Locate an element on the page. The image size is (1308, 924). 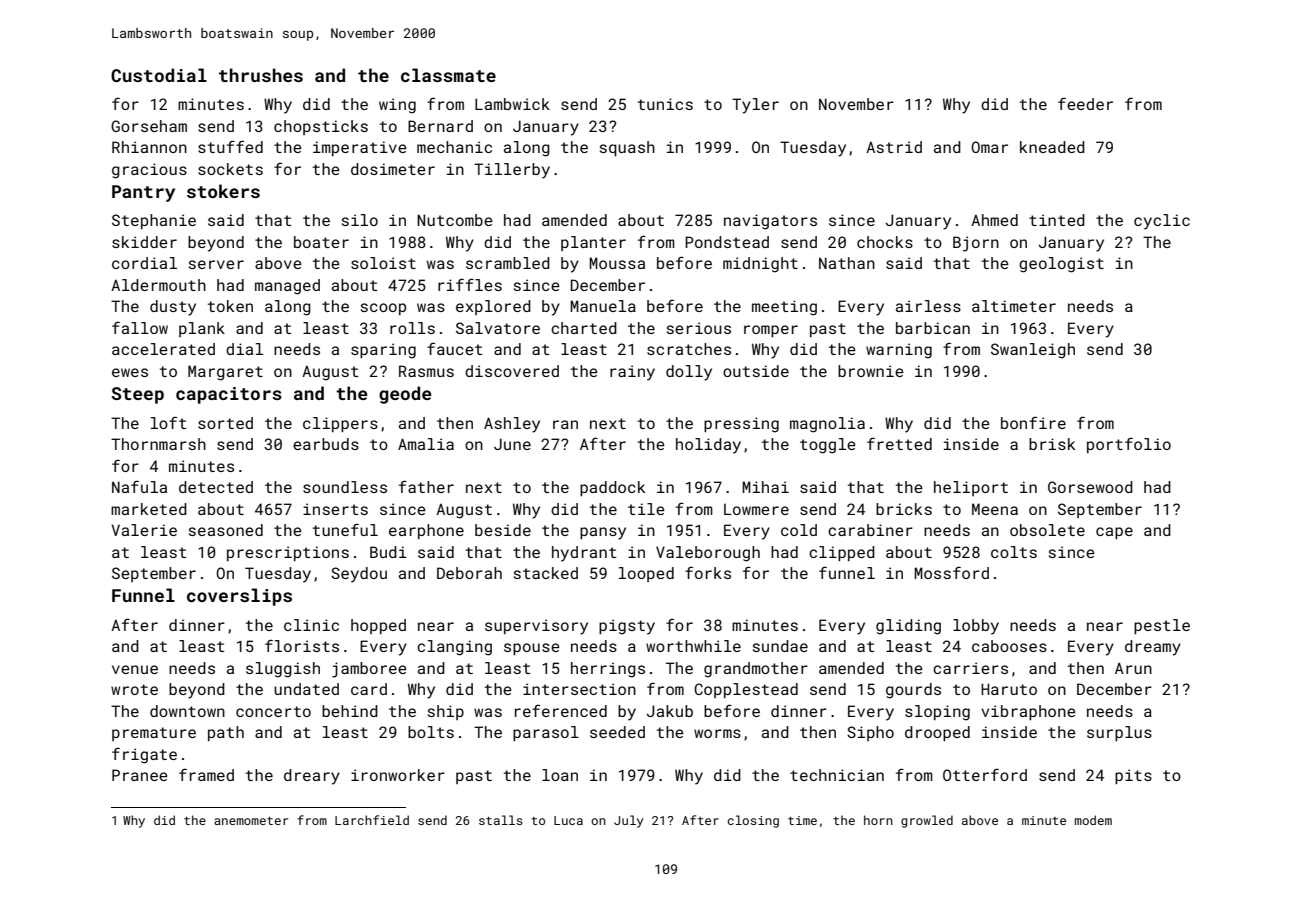
Pranee is located at coordinates (140, 775).
